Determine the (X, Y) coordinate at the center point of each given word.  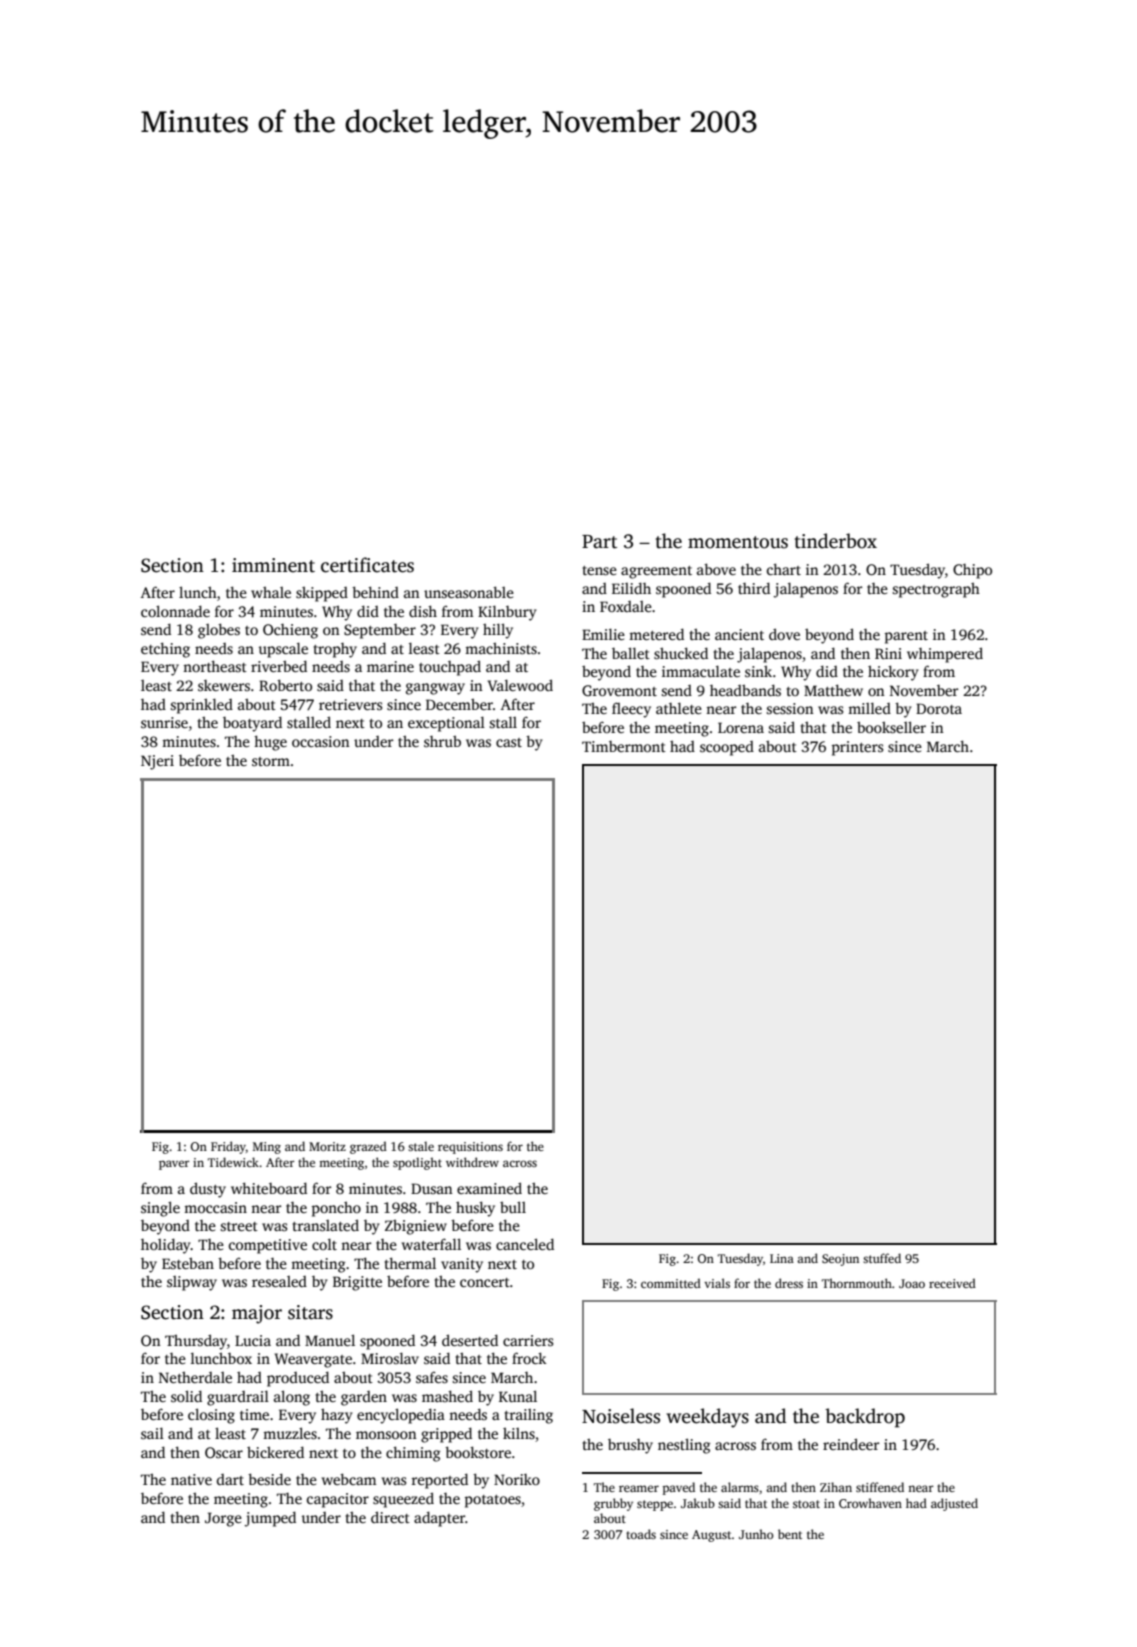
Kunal (518, 1396)
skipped (322, 594)
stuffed (882, 1258)
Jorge (223, 1519)
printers (858, 748)
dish (423, 611)
